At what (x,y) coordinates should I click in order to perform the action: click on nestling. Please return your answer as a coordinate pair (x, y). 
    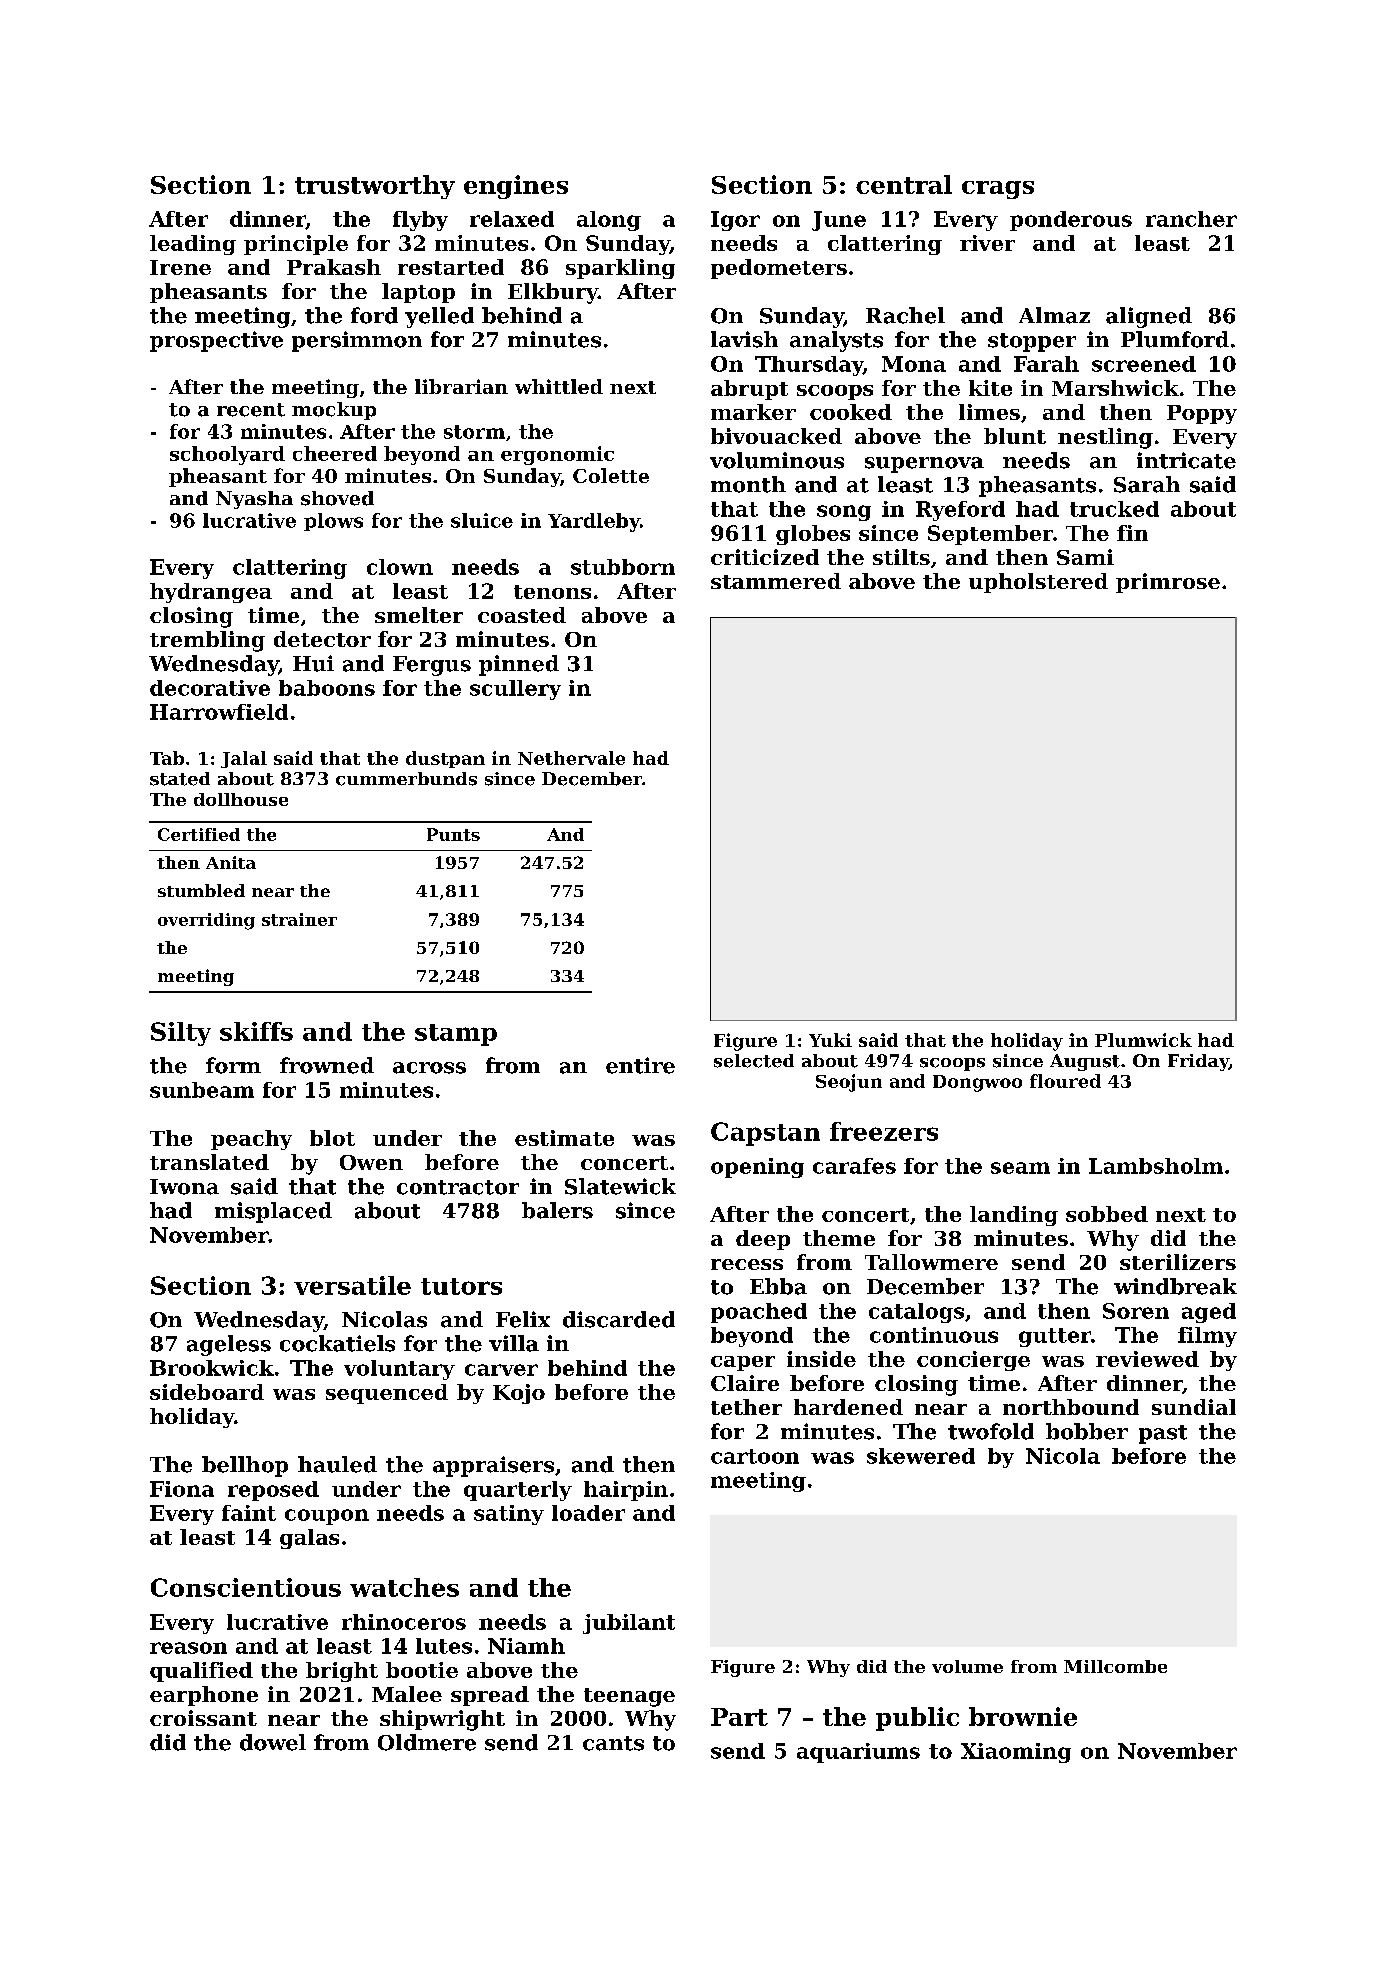
    Looking at the image, I should click on (1105, 438).
